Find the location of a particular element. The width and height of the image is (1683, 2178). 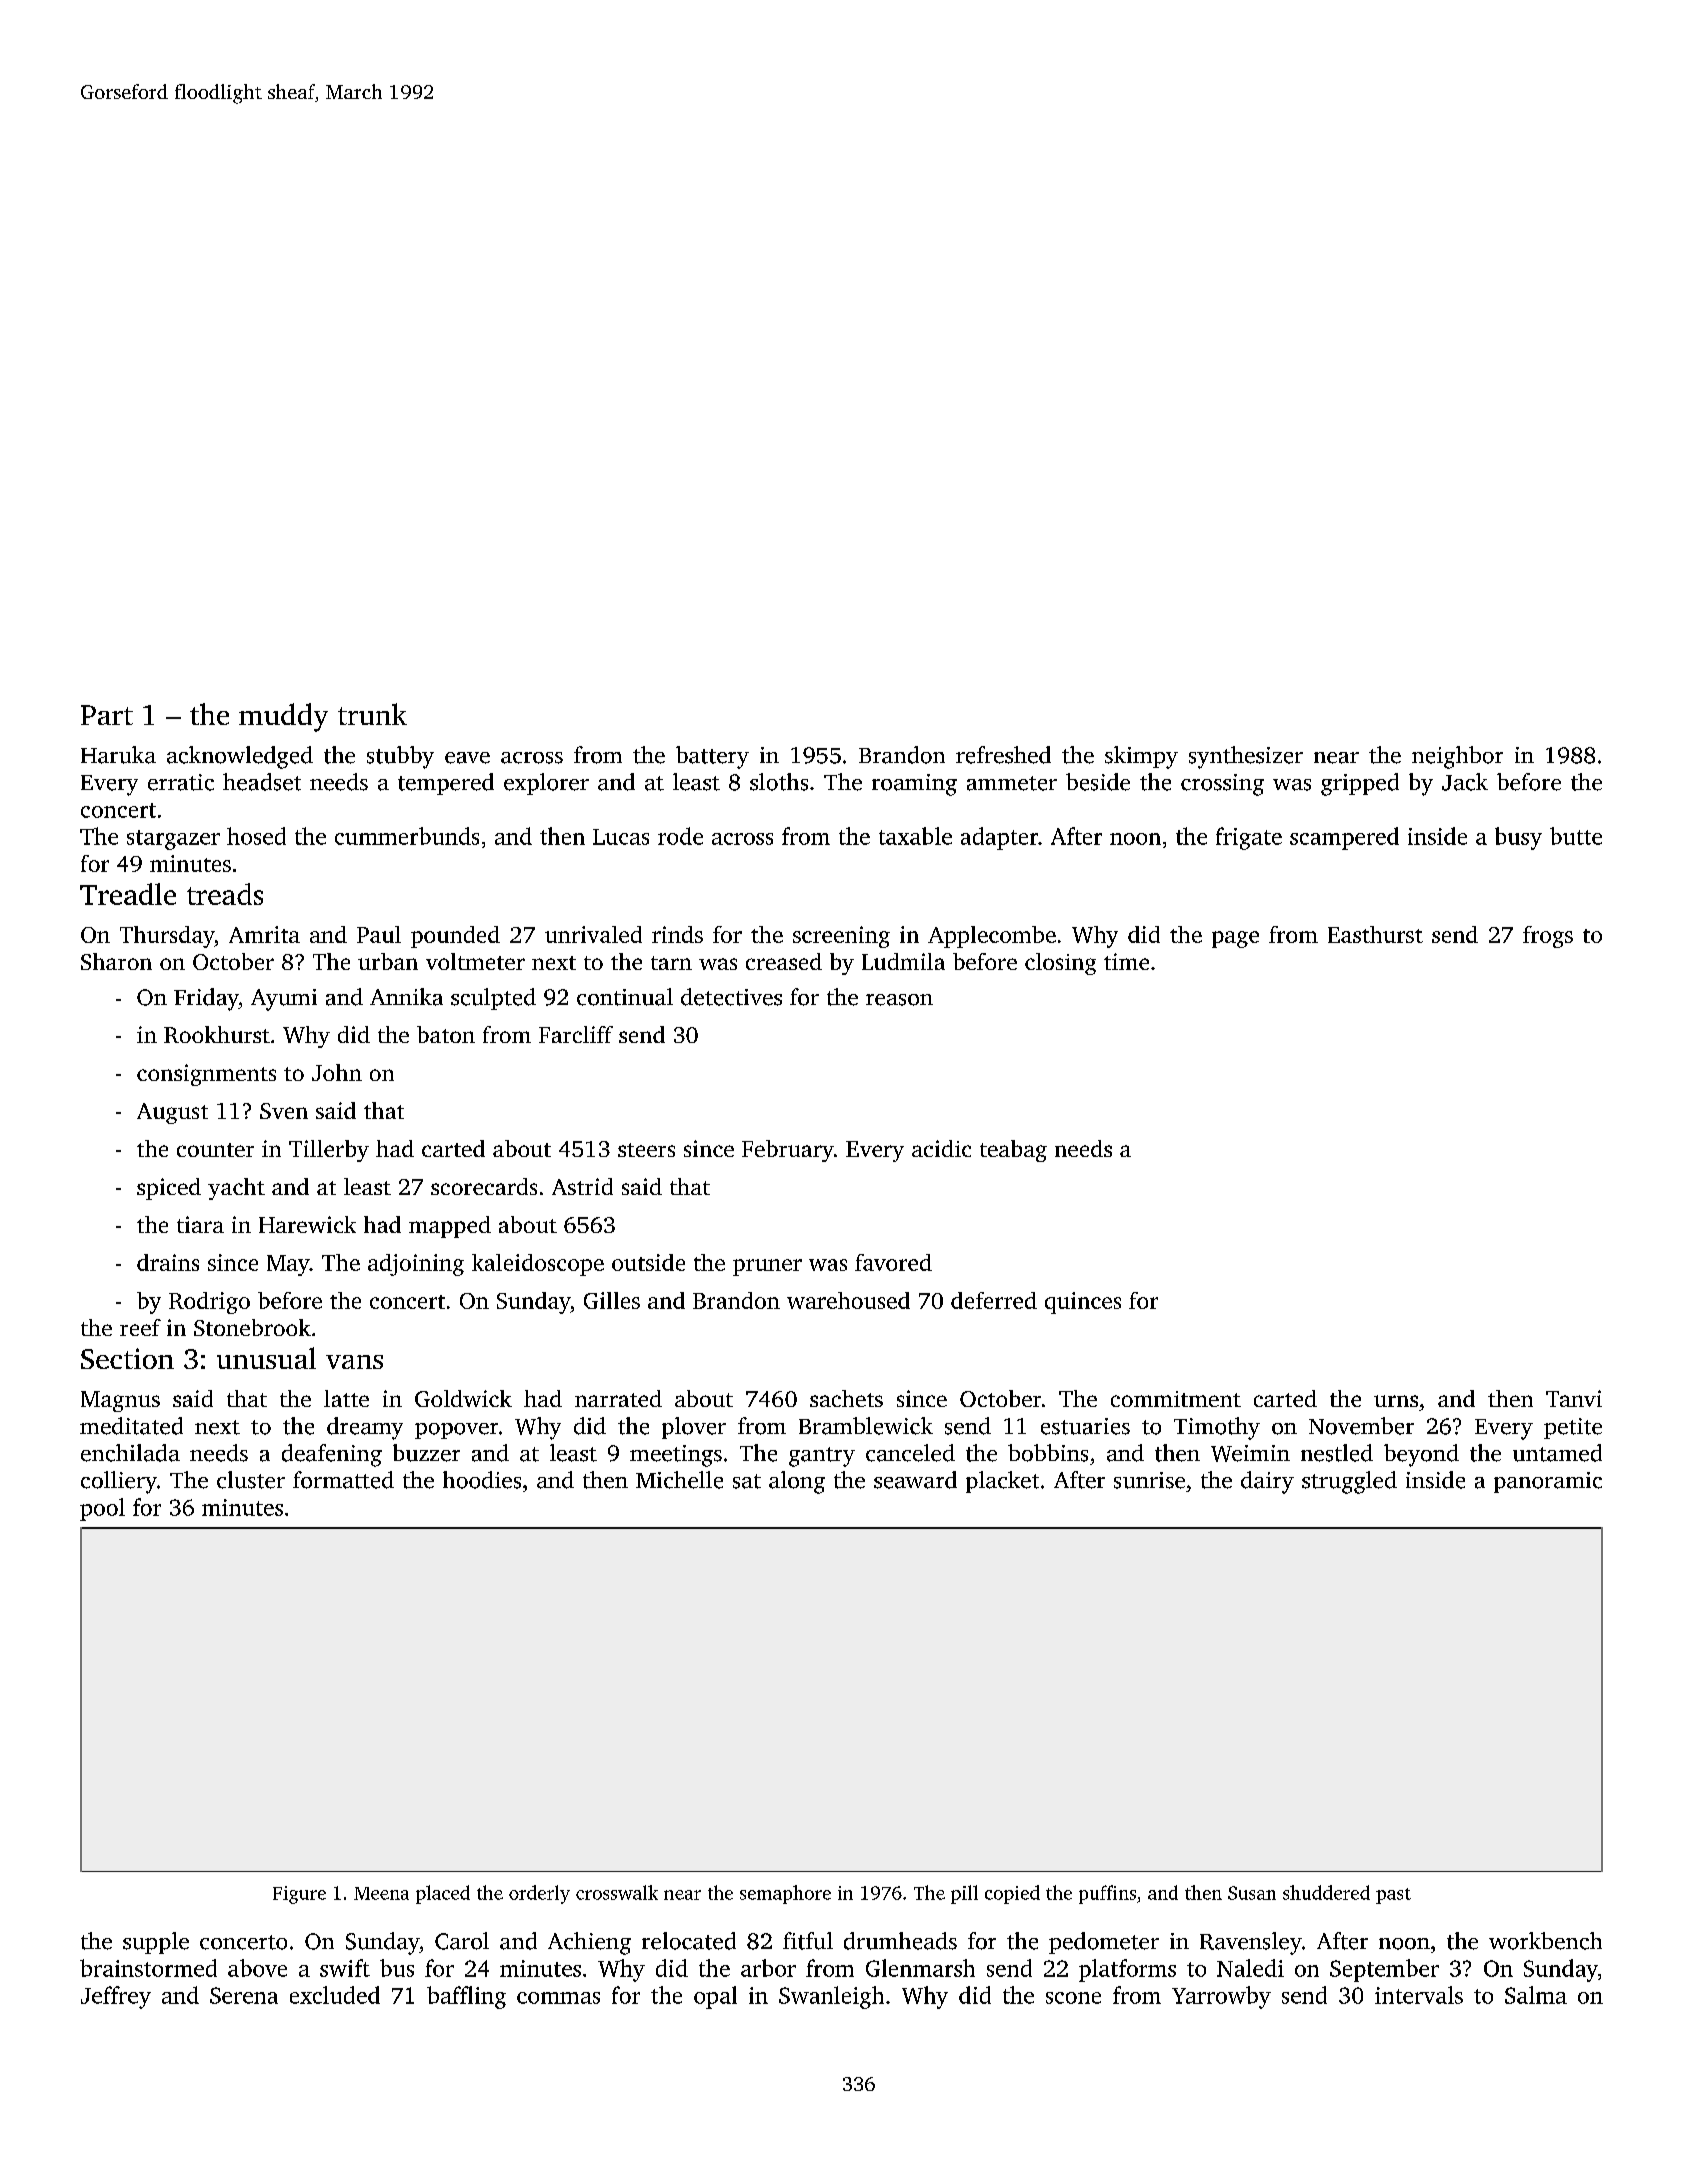

February is located at coordinates (788, 1151).
